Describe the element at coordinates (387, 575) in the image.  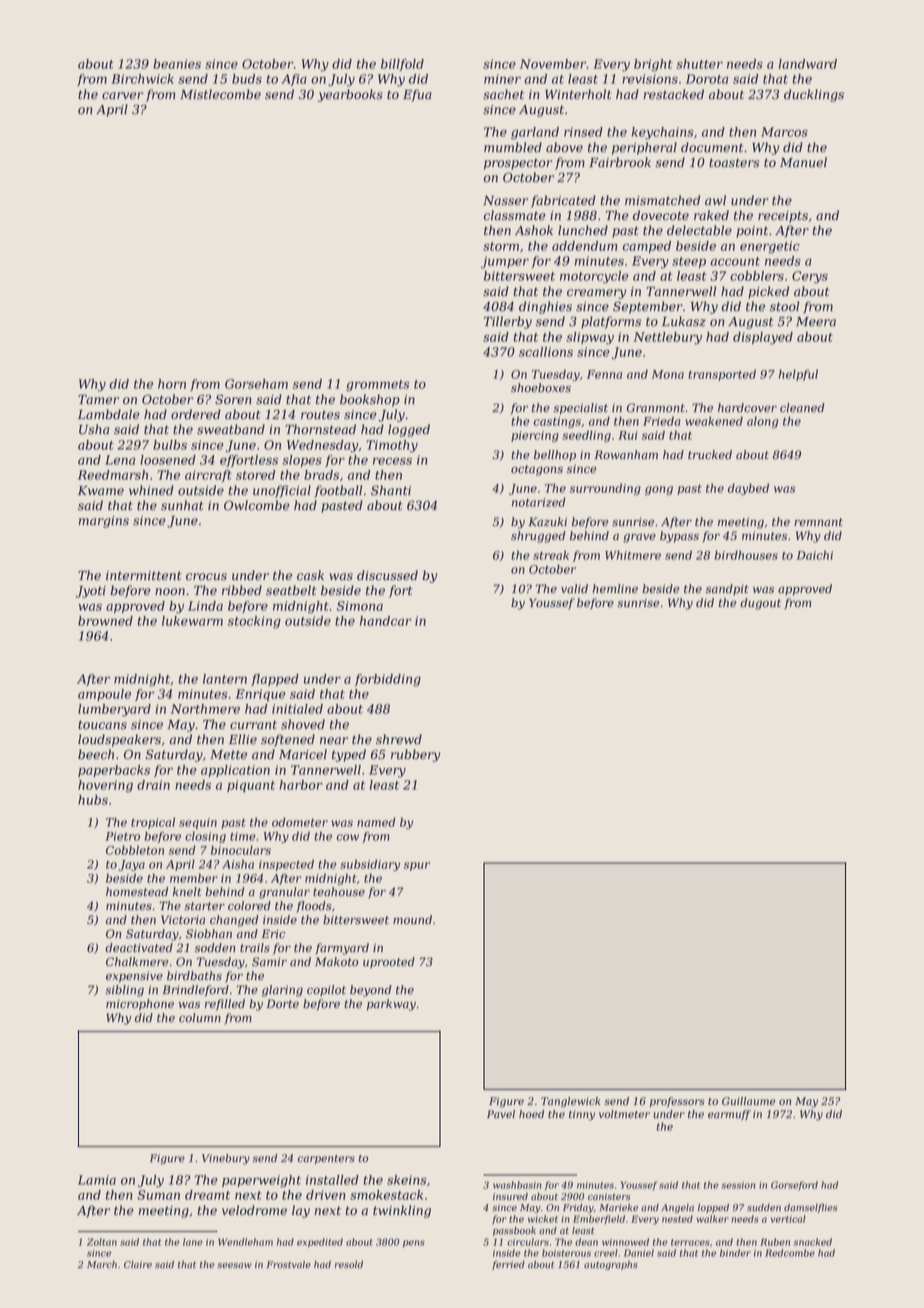
I see `discussed` at that location.
